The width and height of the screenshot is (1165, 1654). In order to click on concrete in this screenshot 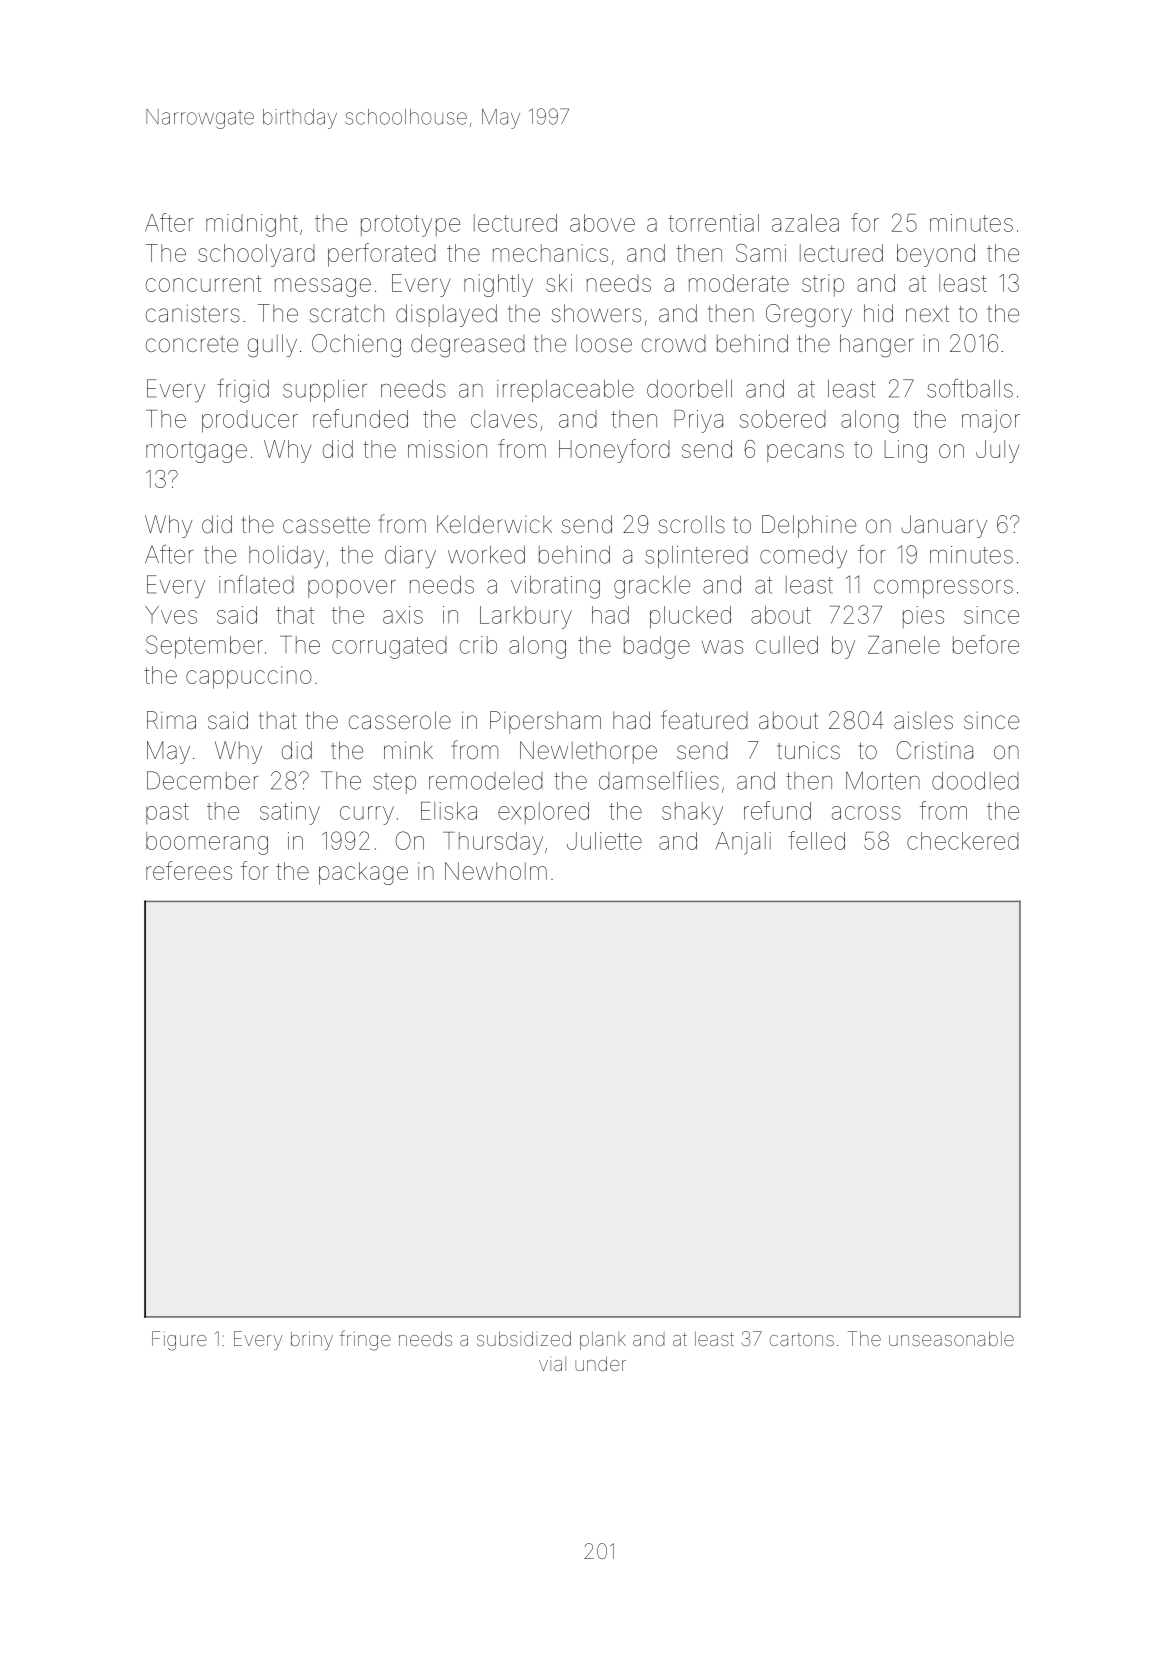, I will do `click(192, 344)`.
